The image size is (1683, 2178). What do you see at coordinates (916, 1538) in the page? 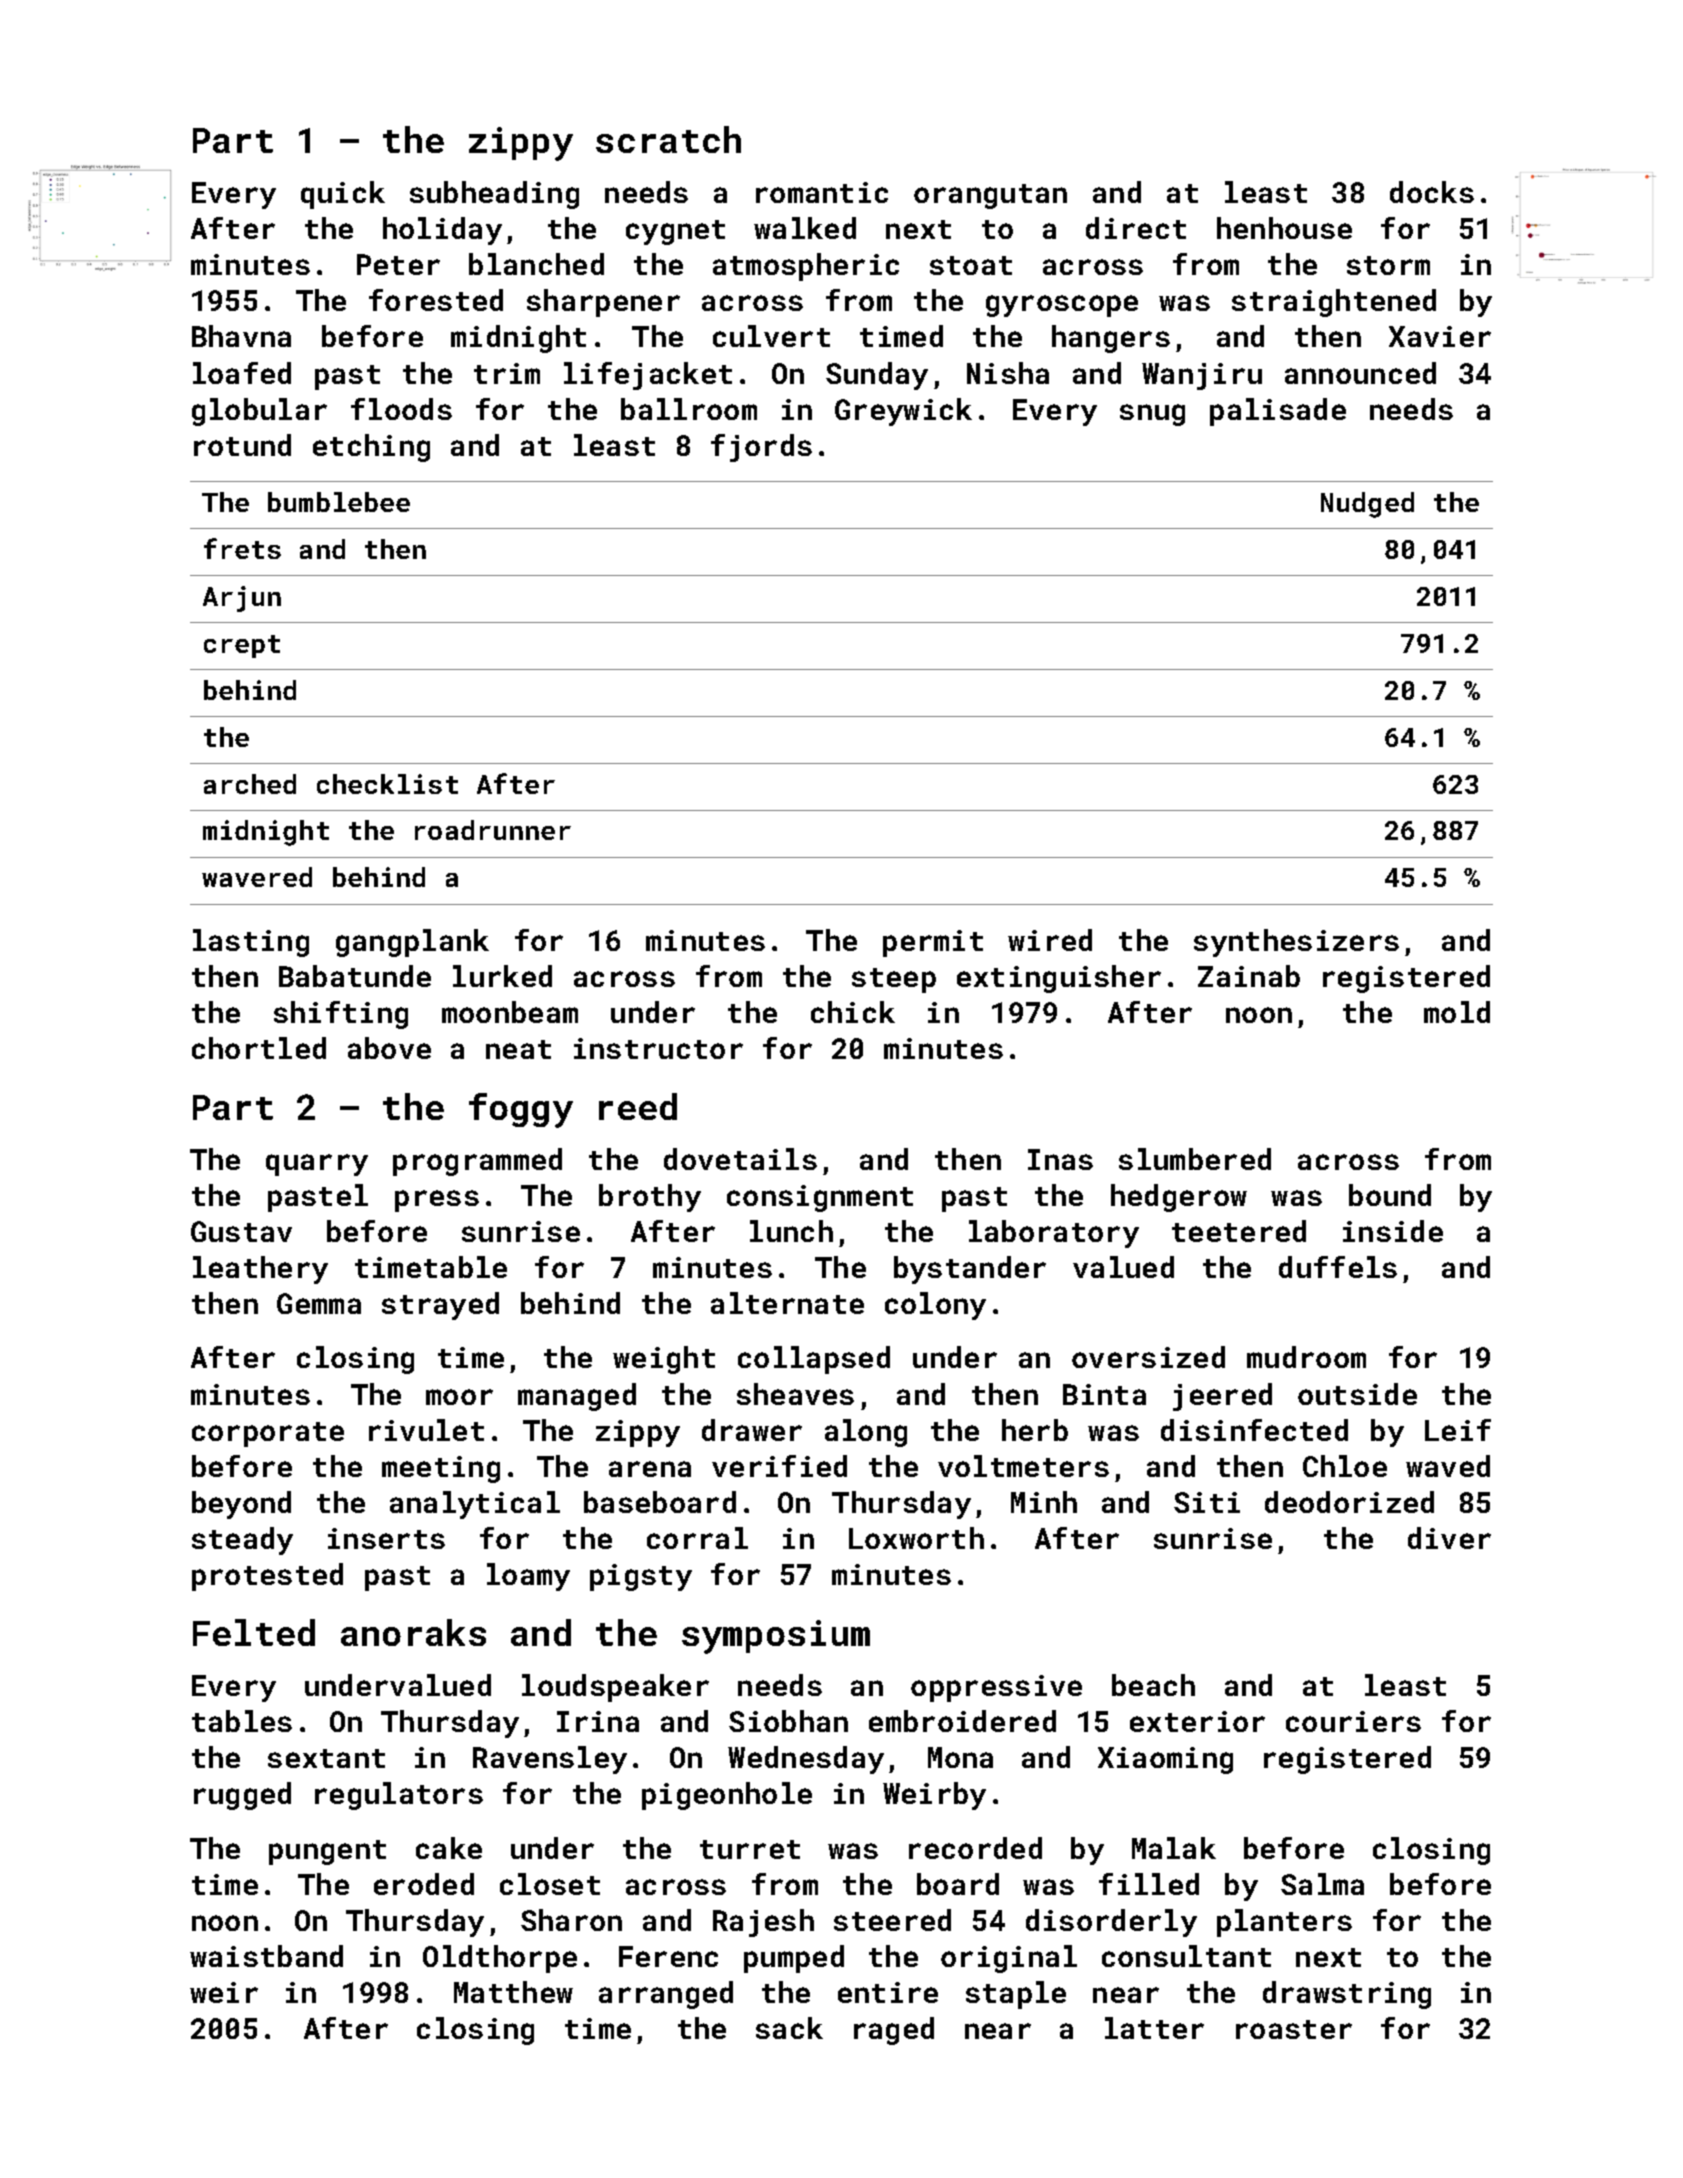
I see `Loxworth` at bounding box center [916, 1538].
